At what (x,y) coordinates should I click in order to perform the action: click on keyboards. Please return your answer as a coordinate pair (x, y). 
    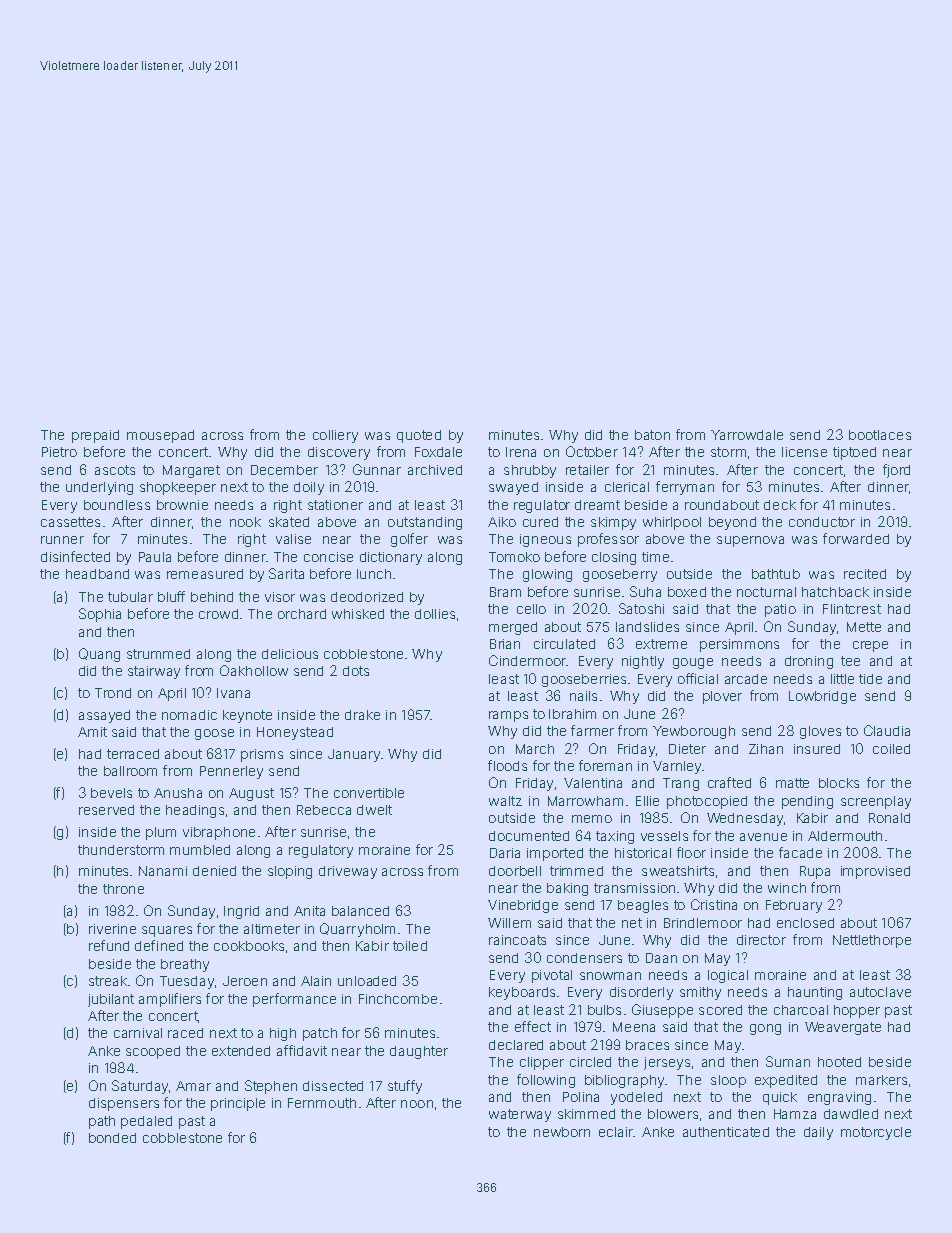
    Looking at the image, I should click on (522, 993).
